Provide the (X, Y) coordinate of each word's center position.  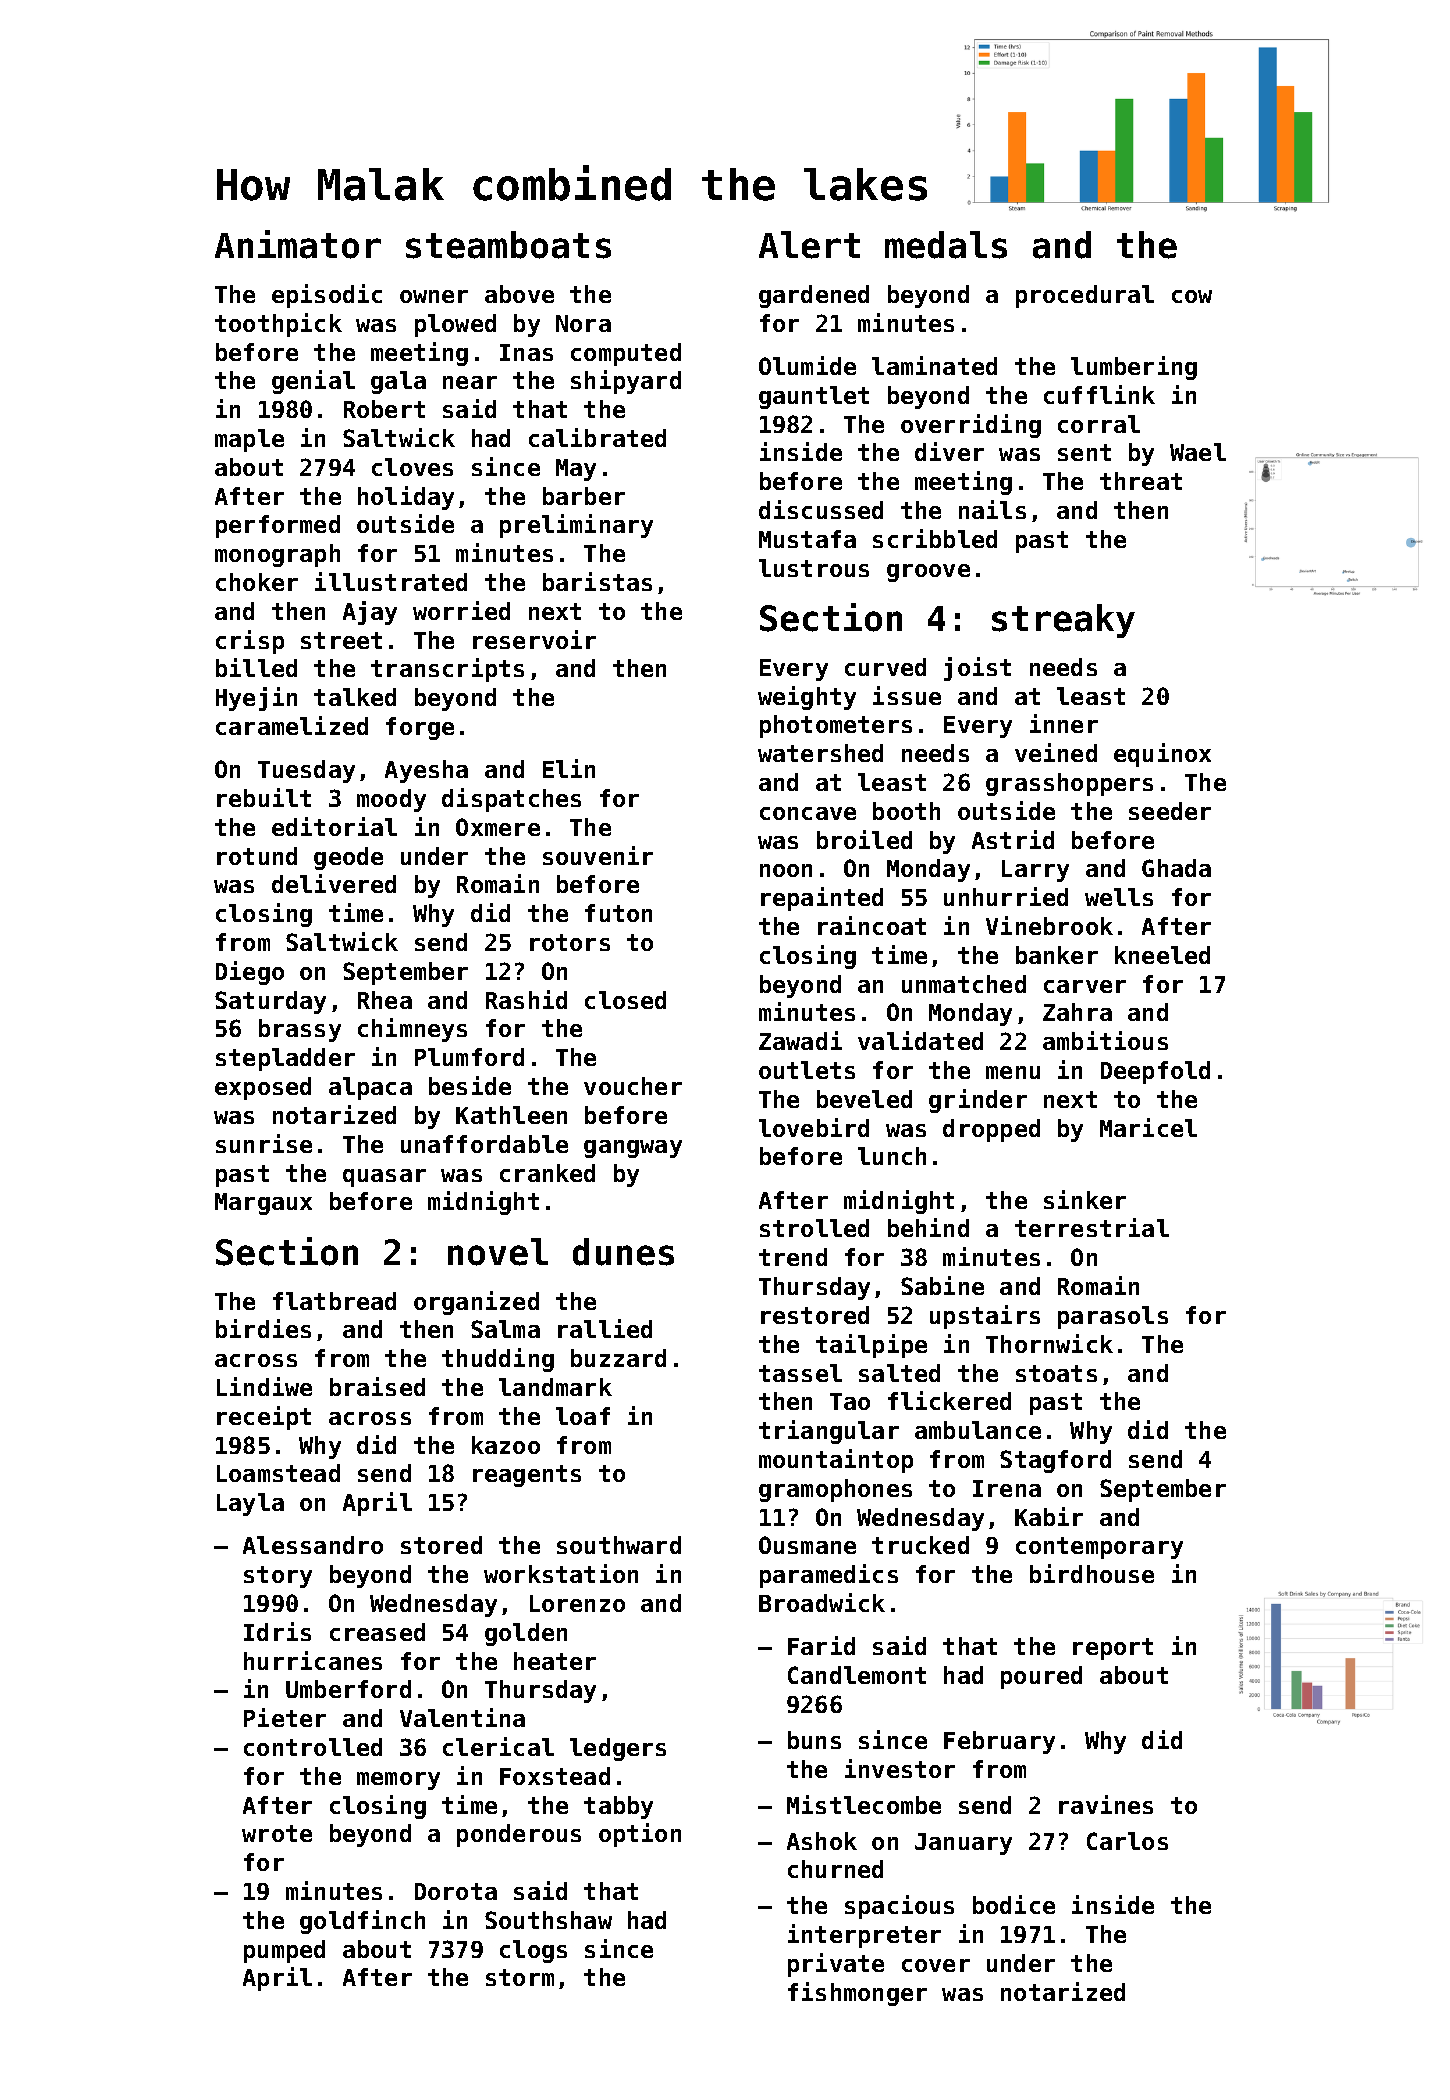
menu (1013, 1072)
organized (476, 1303)
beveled (864, 1099)
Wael (1198, 452)
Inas (526, 352)
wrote (277, 1833)
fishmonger (857, 1994)
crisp (250, 642)
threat (1141, 481)
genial (313, 382)
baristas (597, 581)
